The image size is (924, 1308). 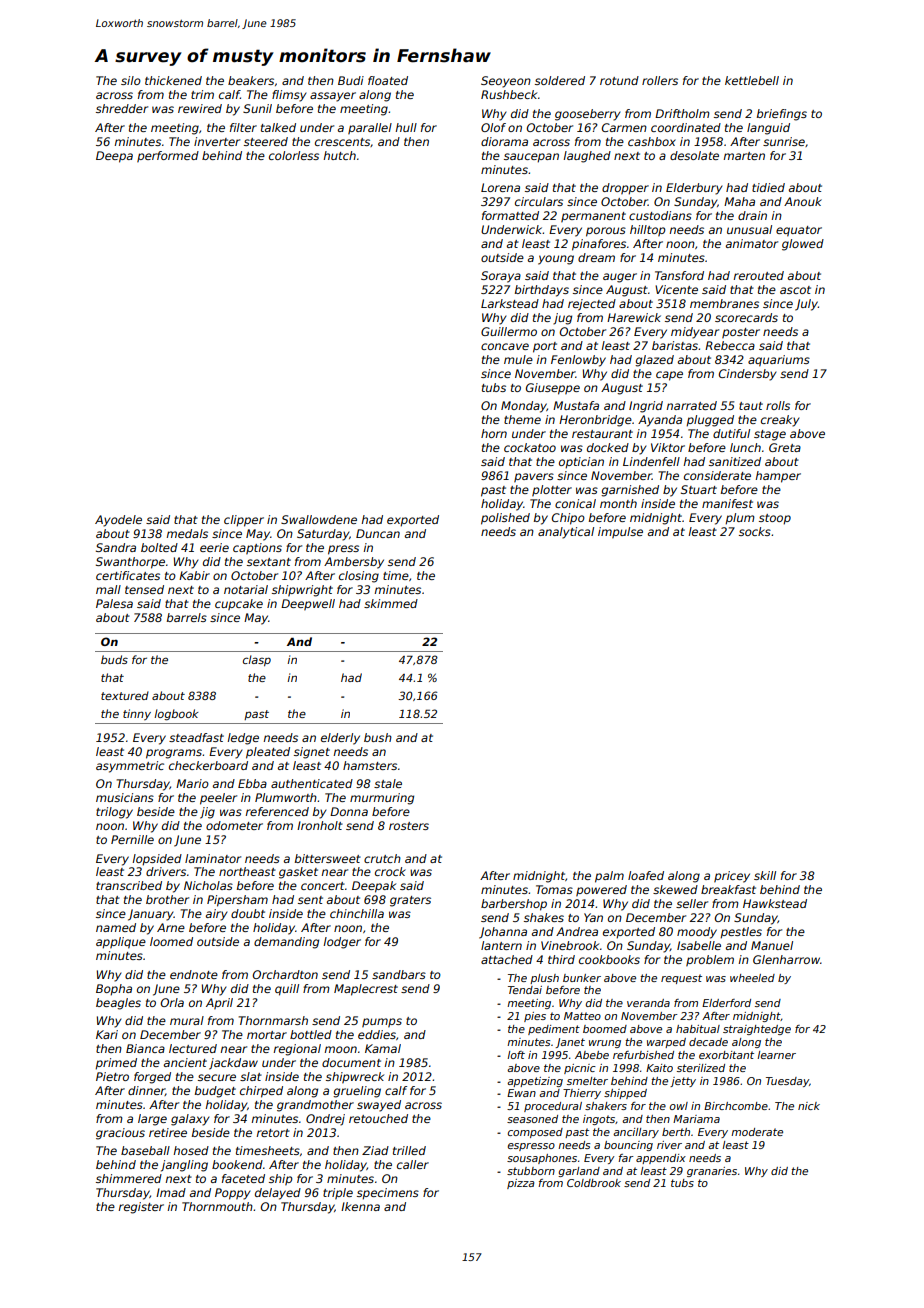 I want to click on beakers, so click(x=251, y=80).
